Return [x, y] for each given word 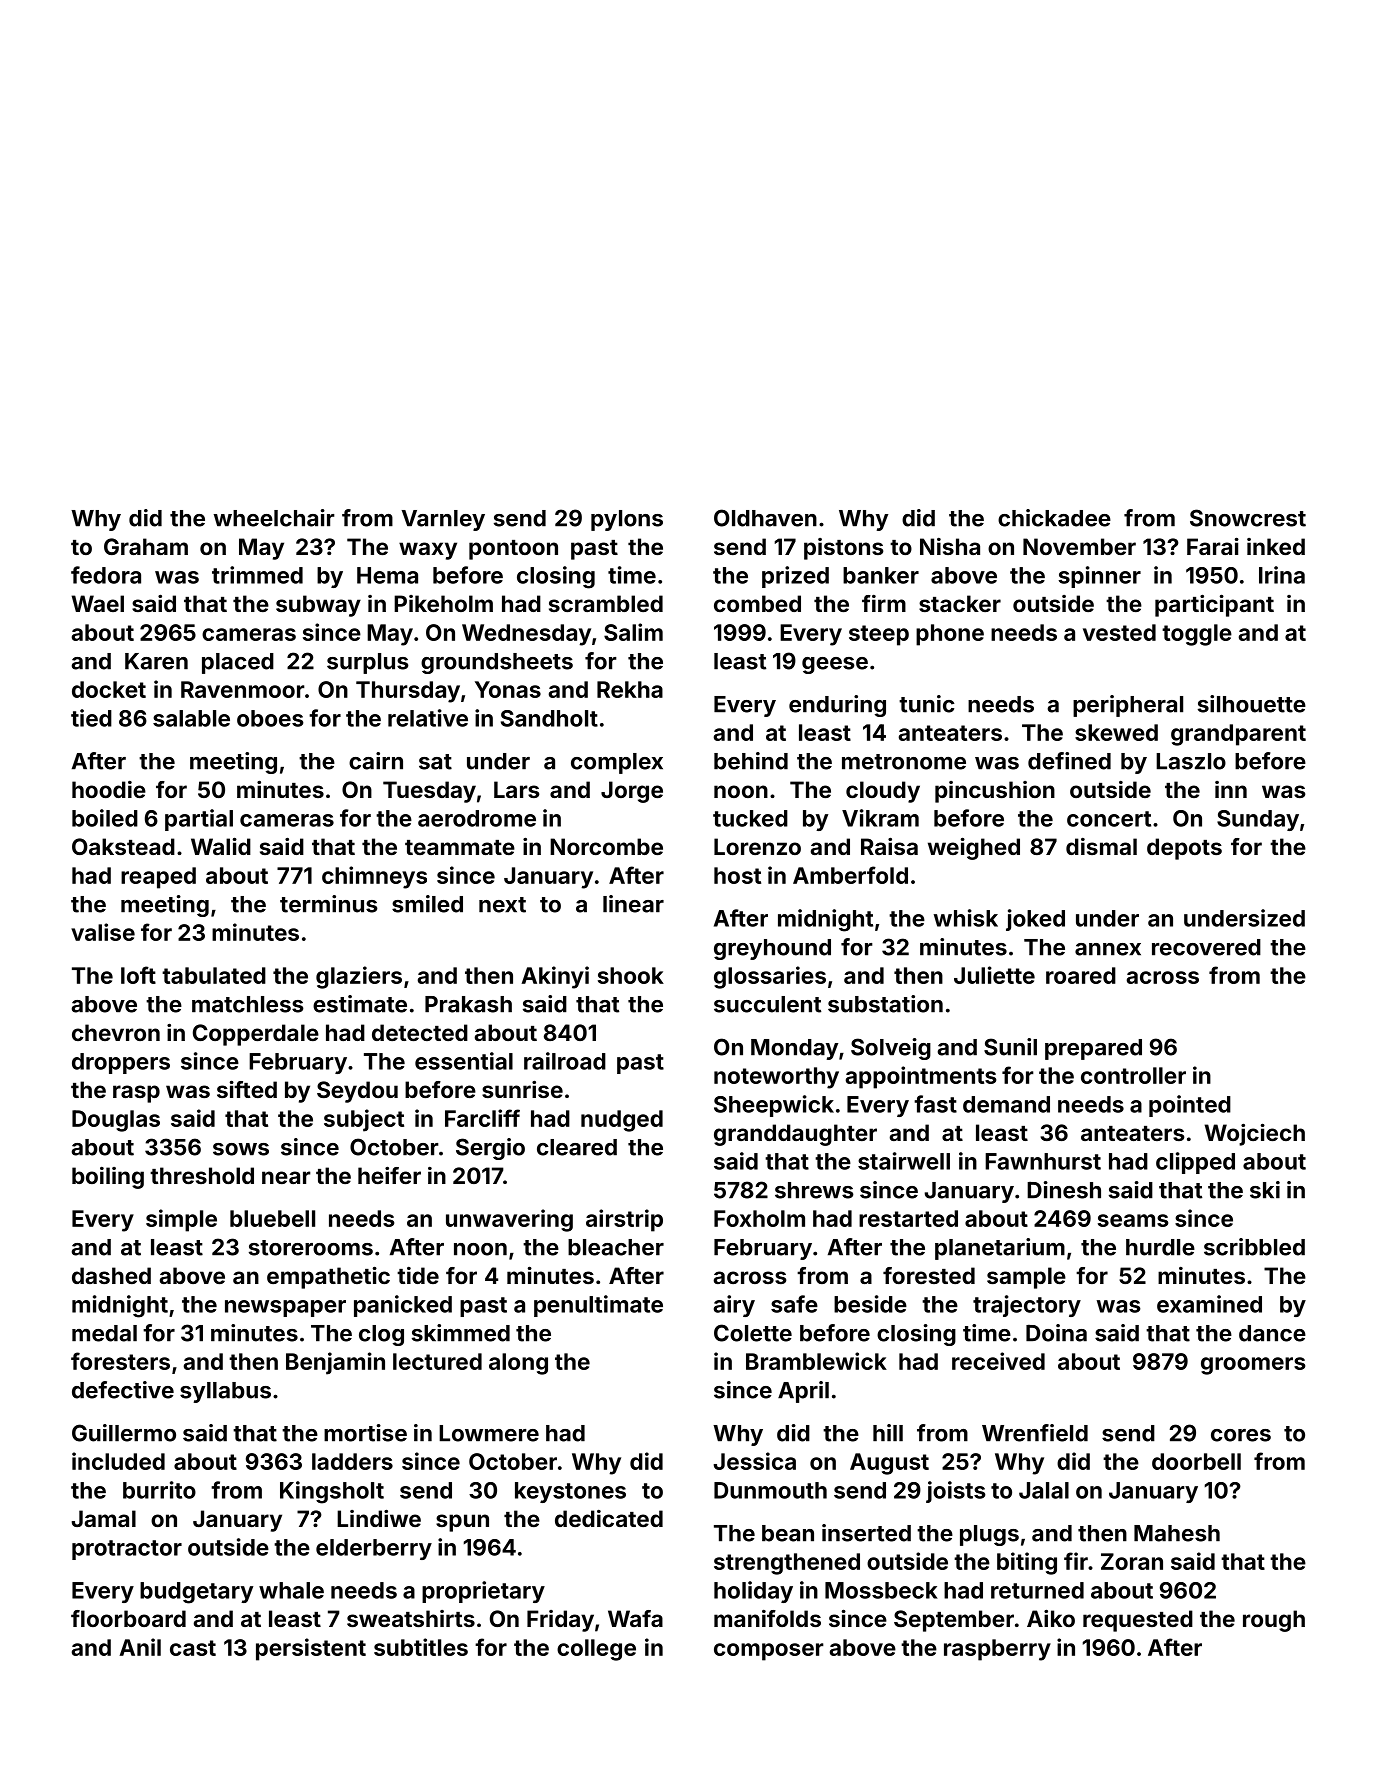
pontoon [513, 550]
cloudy [883, 792]
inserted [866, 1533]
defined [1069, 761]
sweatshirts [411, 1618]
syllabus [225, 1392]
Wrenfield [1035, 1433]
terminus [329, 904]
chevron [116, 1032]
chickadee [1054, 518]
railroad [565, 1061]
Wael [98, 603]
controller [1133, 1075]
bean [788, 1533]
